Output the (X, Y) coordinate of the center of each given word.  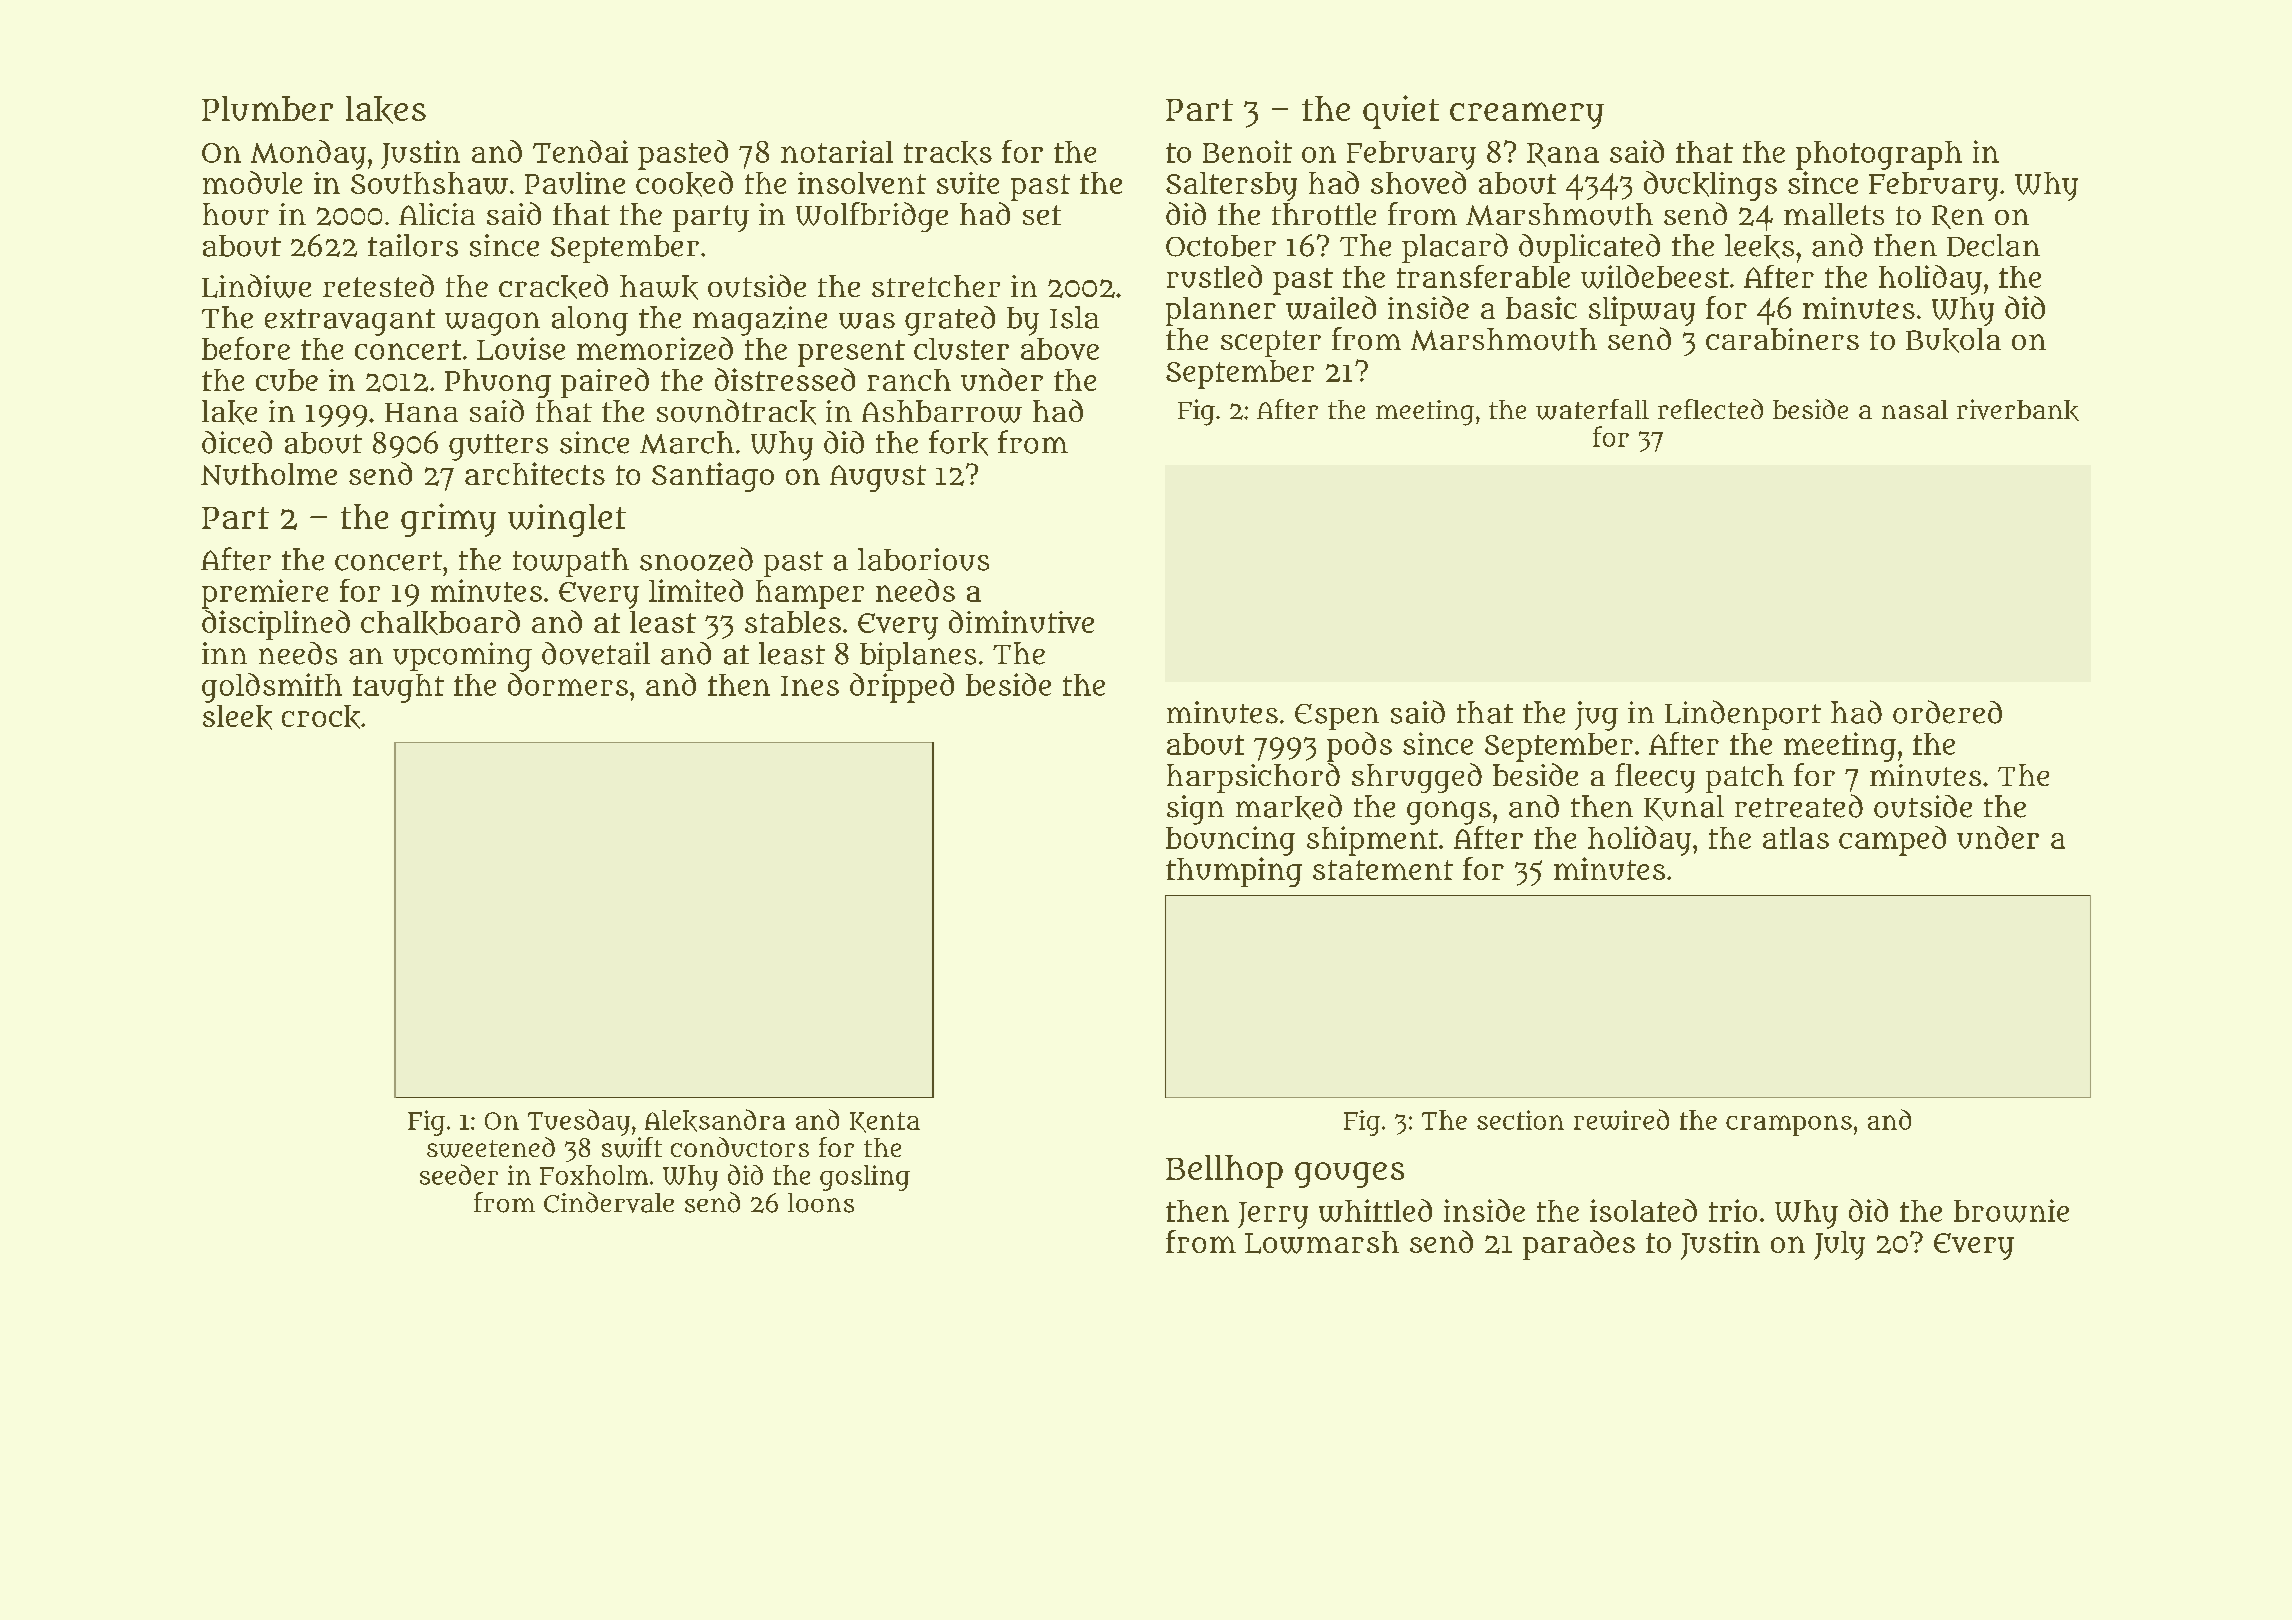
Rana (1563, 155)
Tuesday (579, 1122)
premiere (265, 594)
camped (1892, 841)
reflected (1710, 409)
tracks (948, 153)
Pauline (575, 183)
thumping (1234, 872)
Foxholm (594, 1175)
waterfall (1592, 409)
